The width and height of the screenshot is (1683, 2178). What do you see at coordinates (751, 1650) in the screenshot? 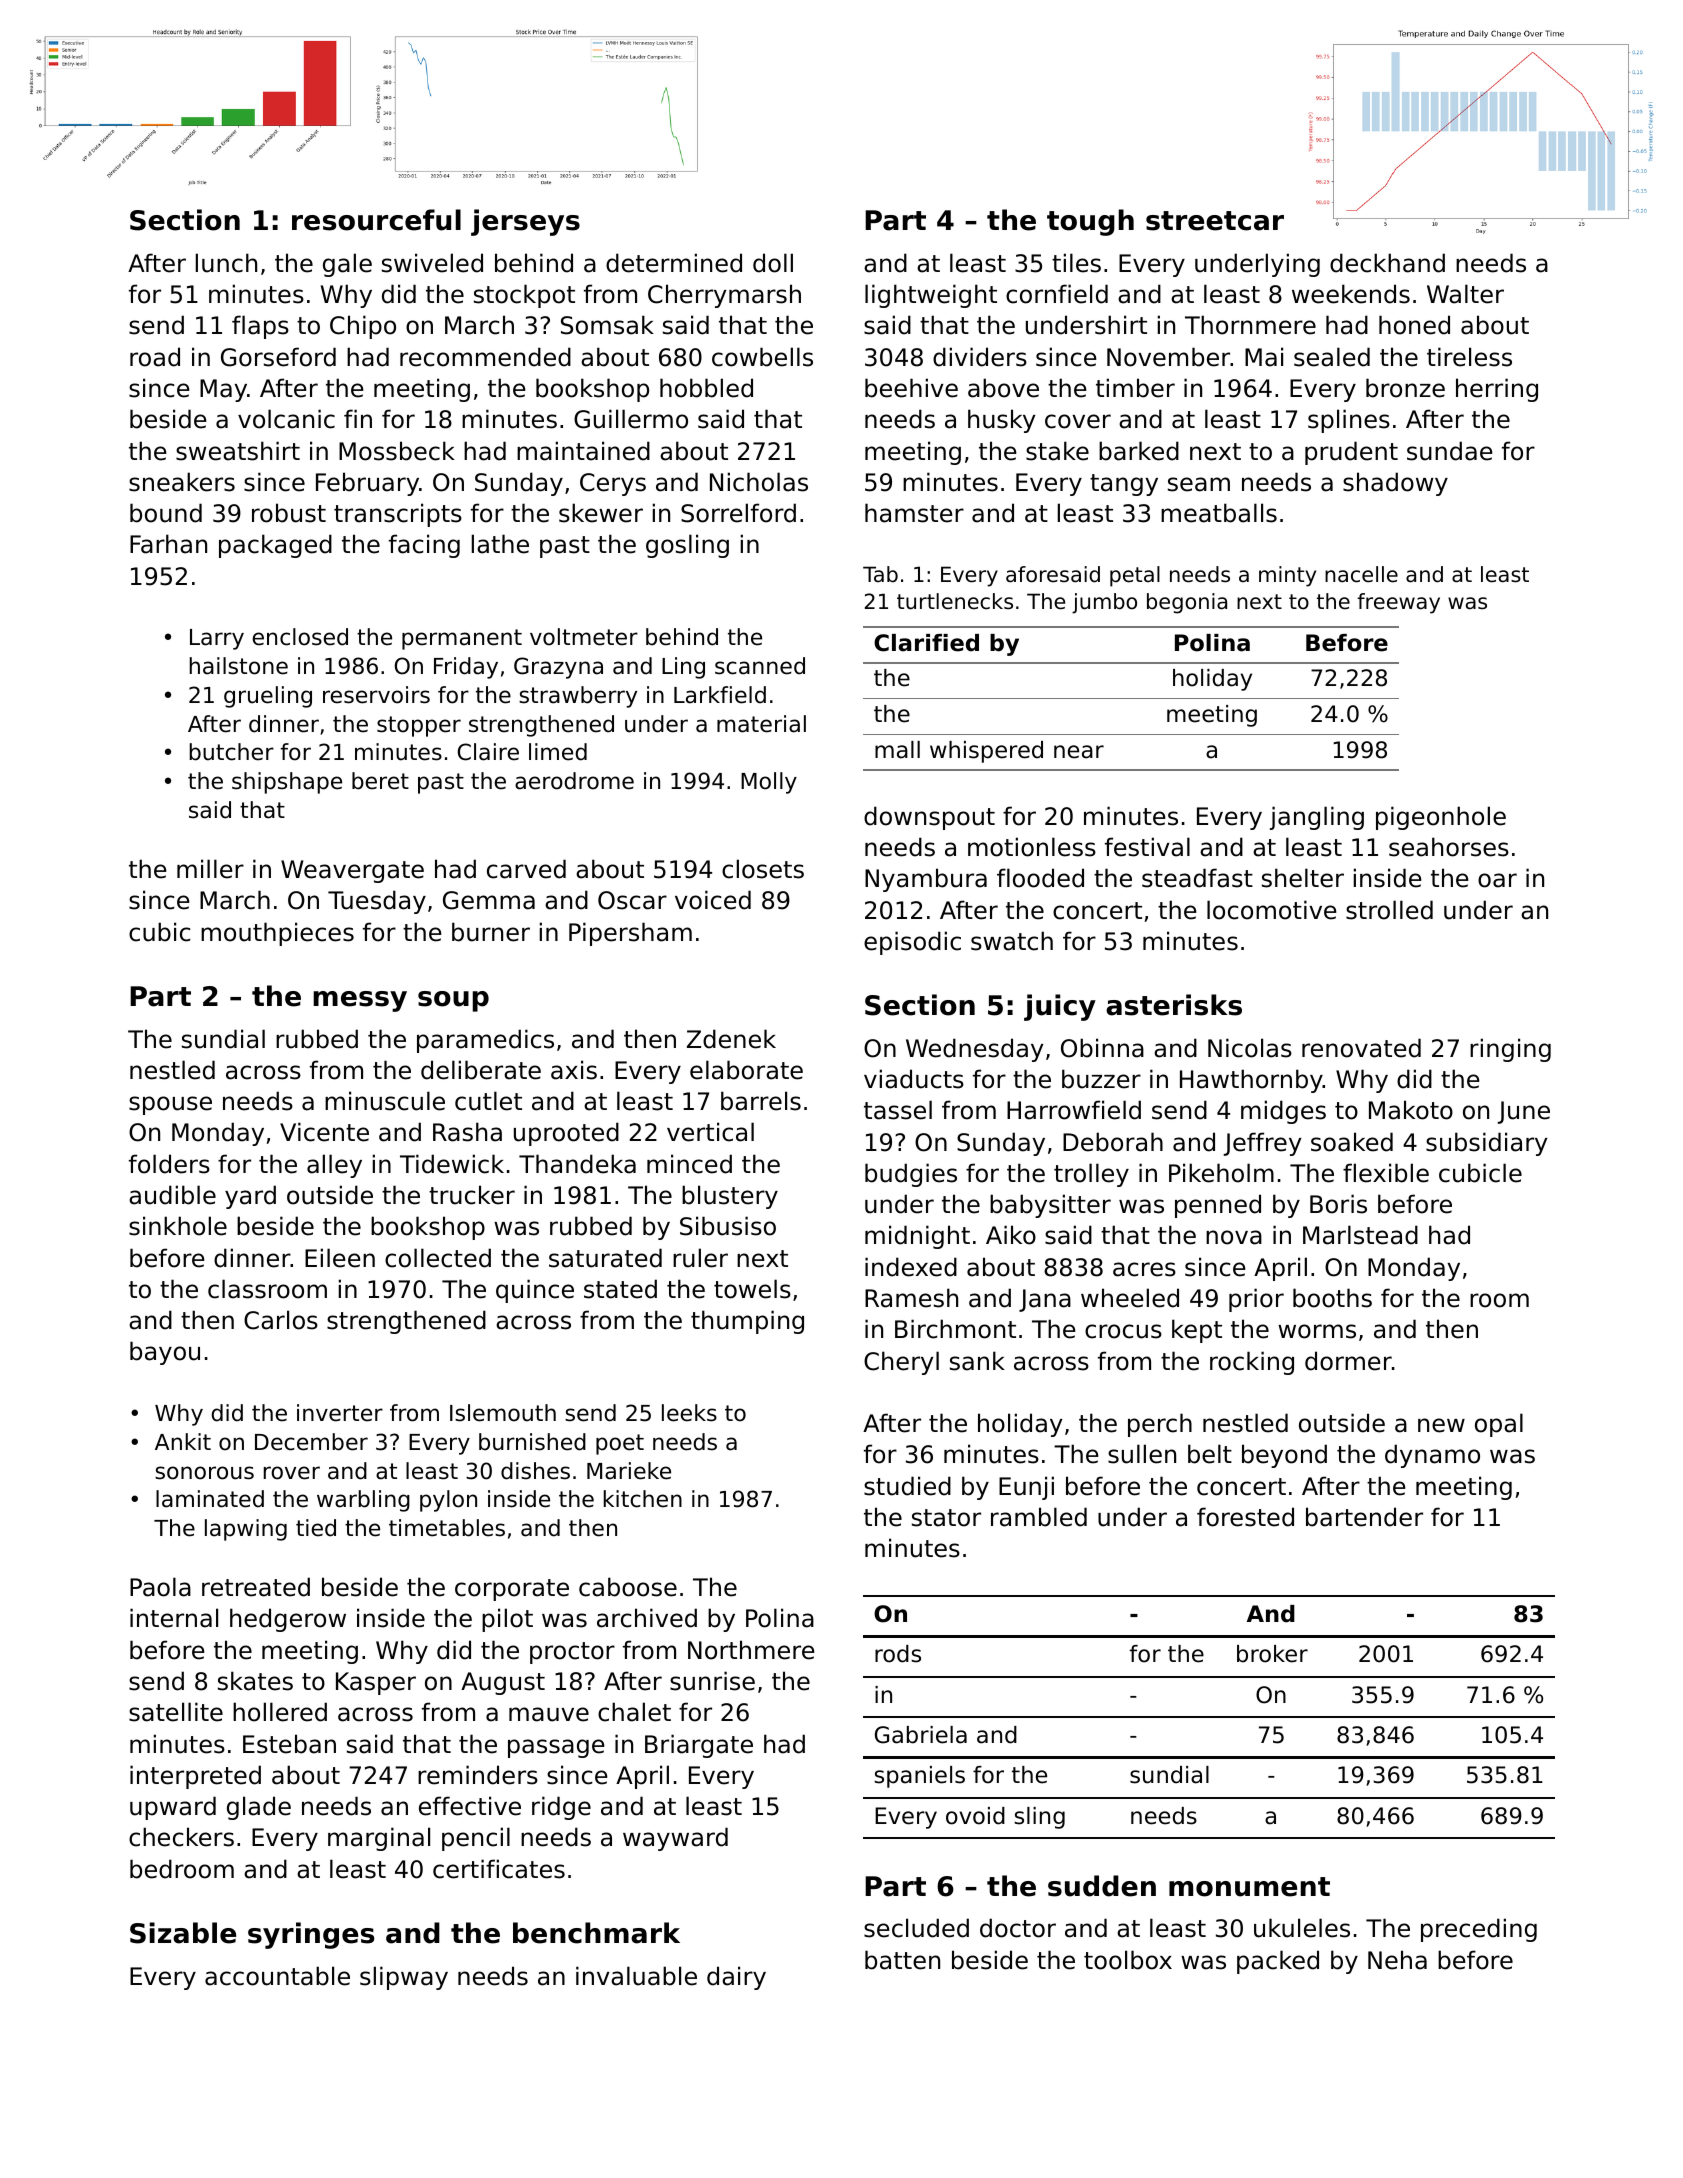
I see `Northmere` at bounding box center [751, 1650].
